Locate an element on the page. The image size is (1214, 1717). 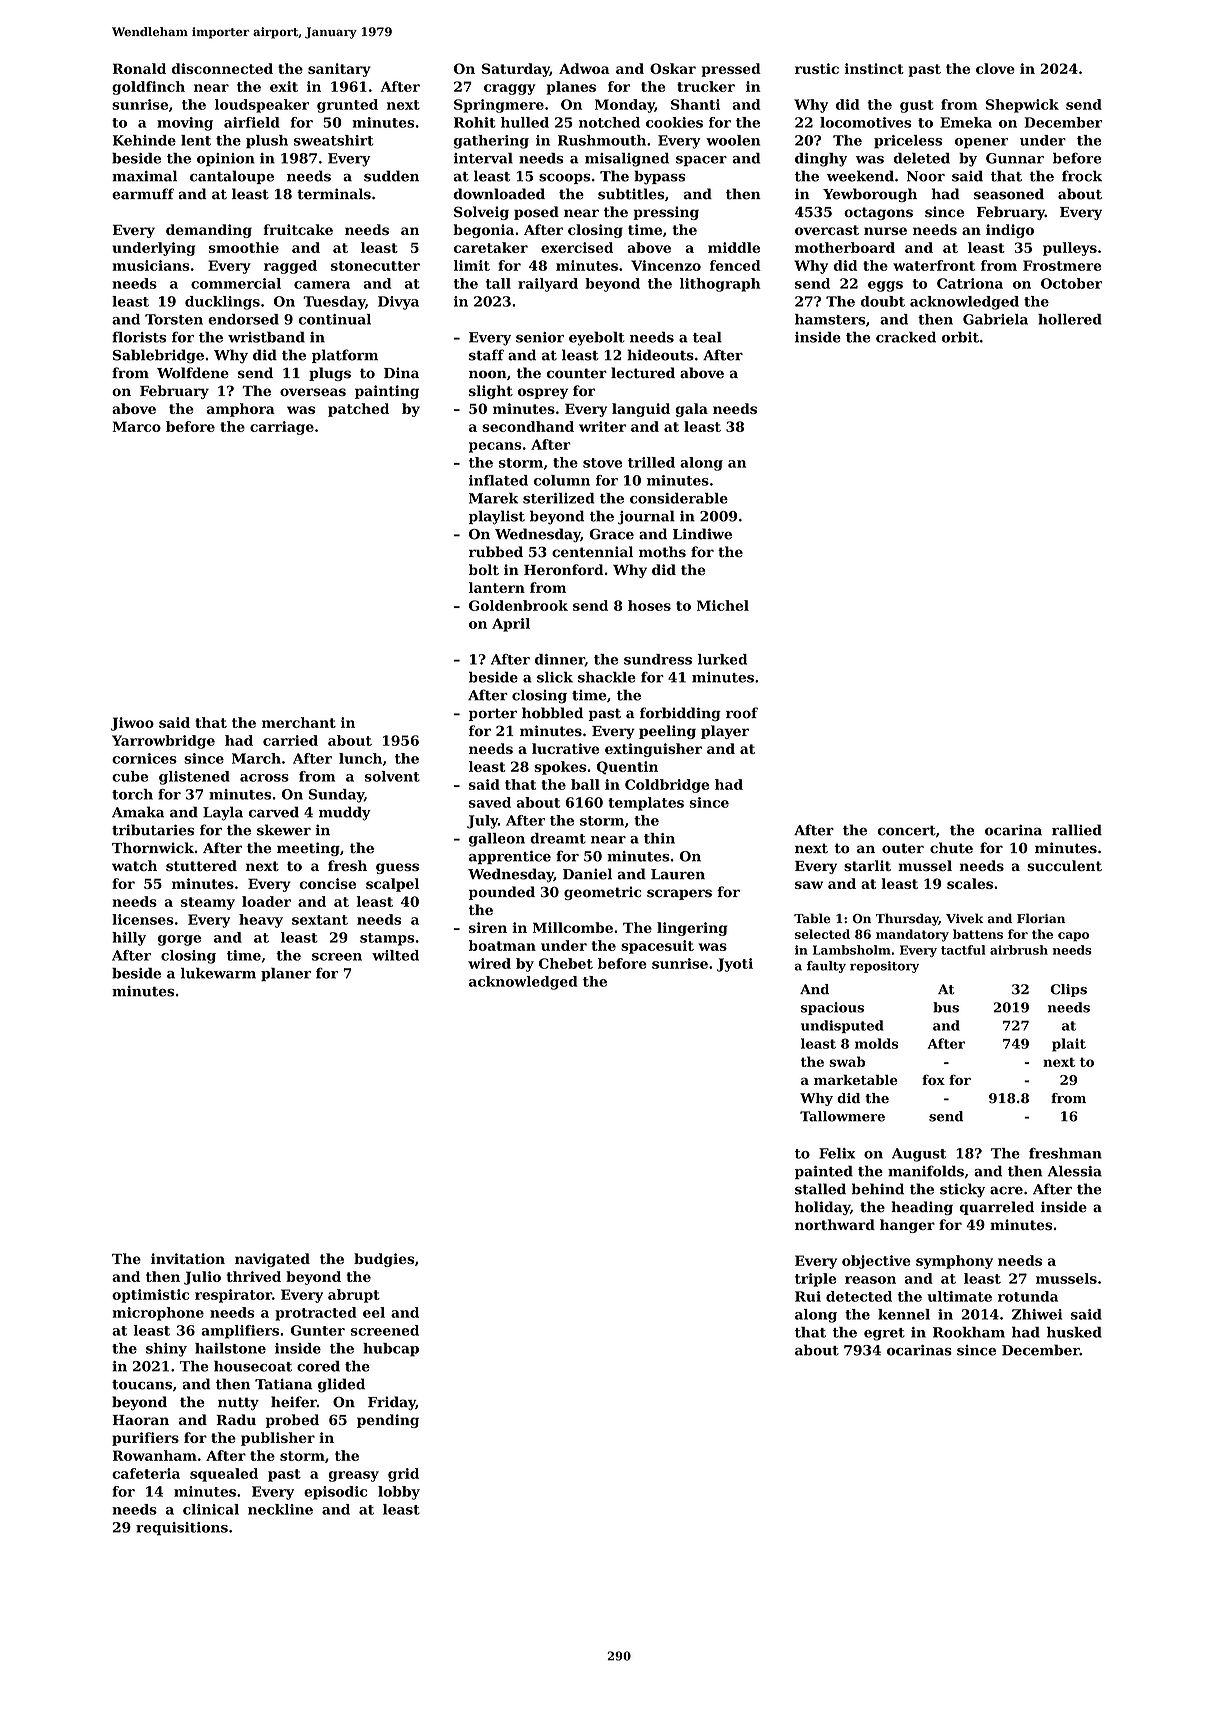
eggs is located at coordinates (885, 286).
